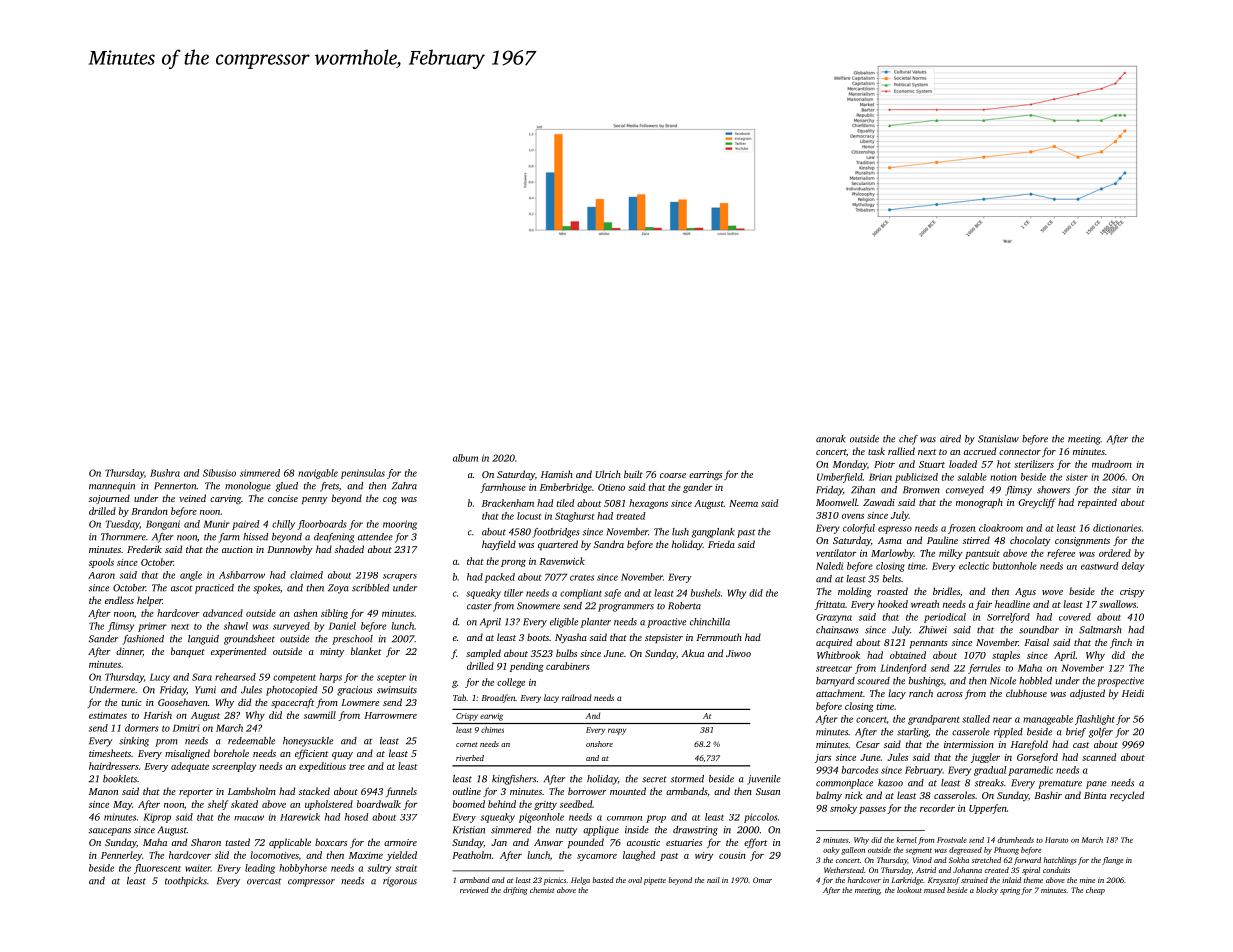 Image resolution: width=1233 pixels, height=952 pixels. Describe the element at coordinates (101, 563) in the screenshot. I see `spools` at that location.
